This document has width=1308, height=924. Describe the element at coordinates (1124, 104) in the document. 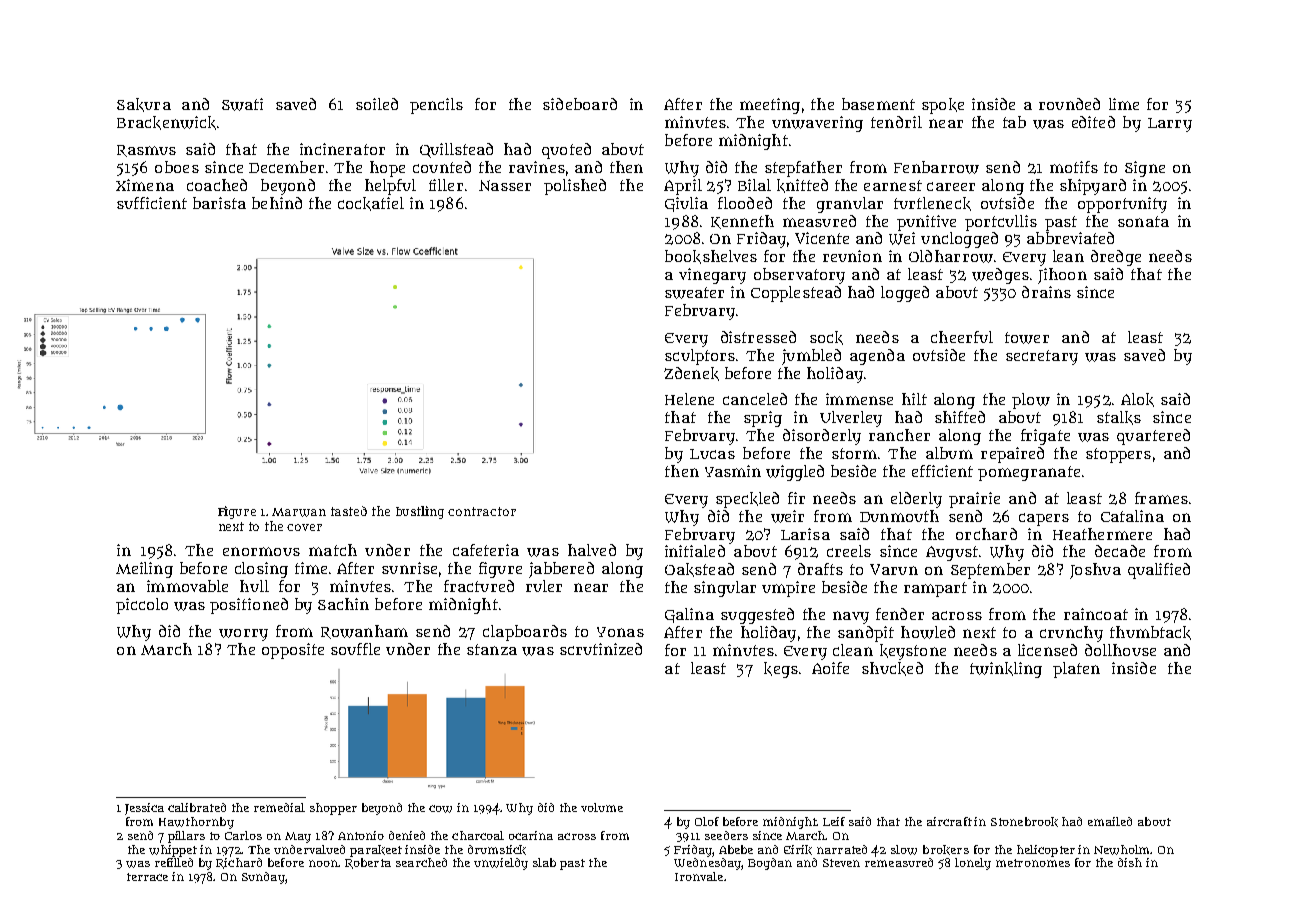

I see `lime` at that location.
